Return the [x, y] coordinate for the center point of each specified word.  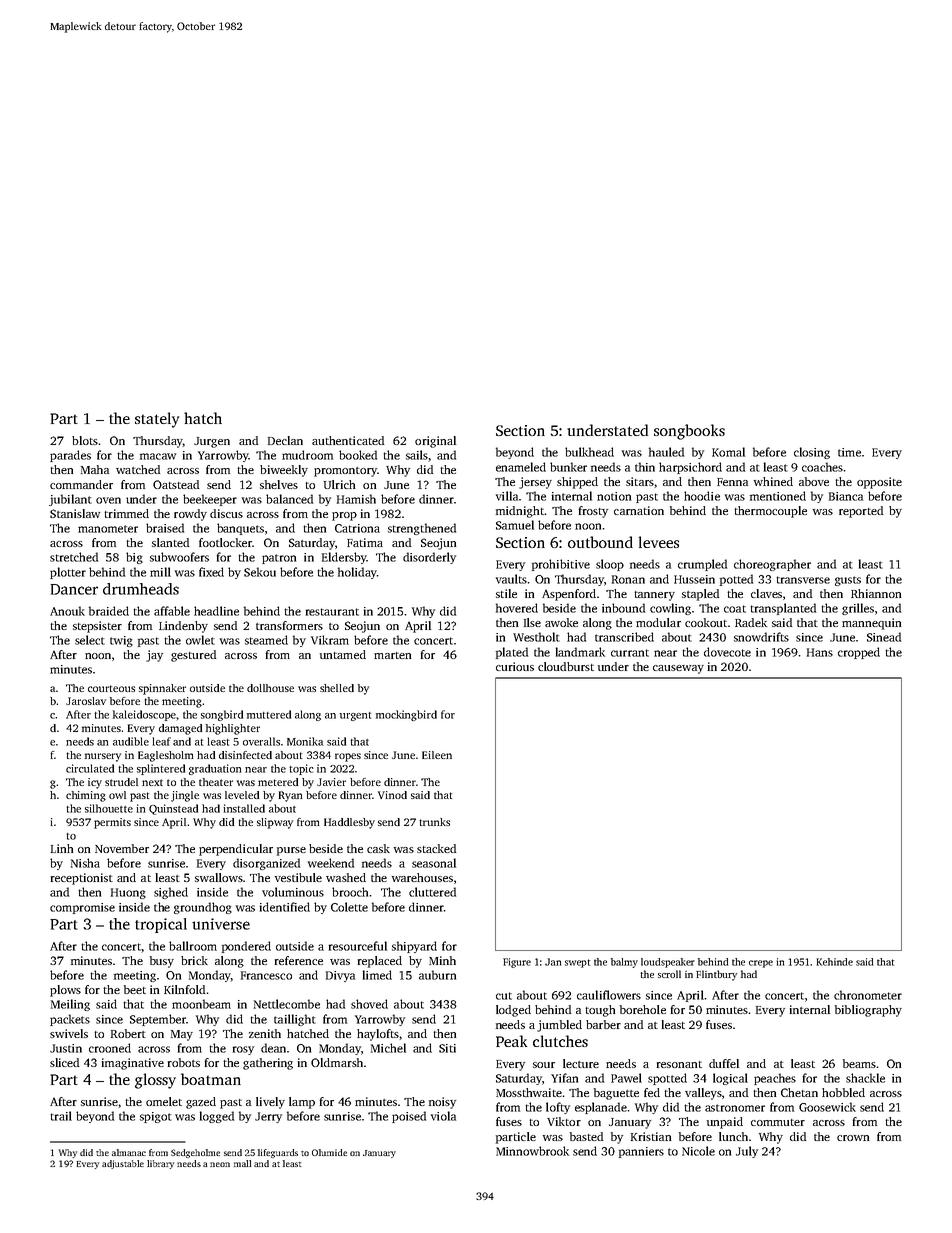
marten [392, 655]
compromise [82, 908]
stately [157, 420]
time [849, 452]
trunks [434, 822]
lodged [513, 1011]
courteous [111, 688]
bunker [568, 467]
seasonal [434, 863]
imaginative [133, 1064]
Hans [820, 652]
